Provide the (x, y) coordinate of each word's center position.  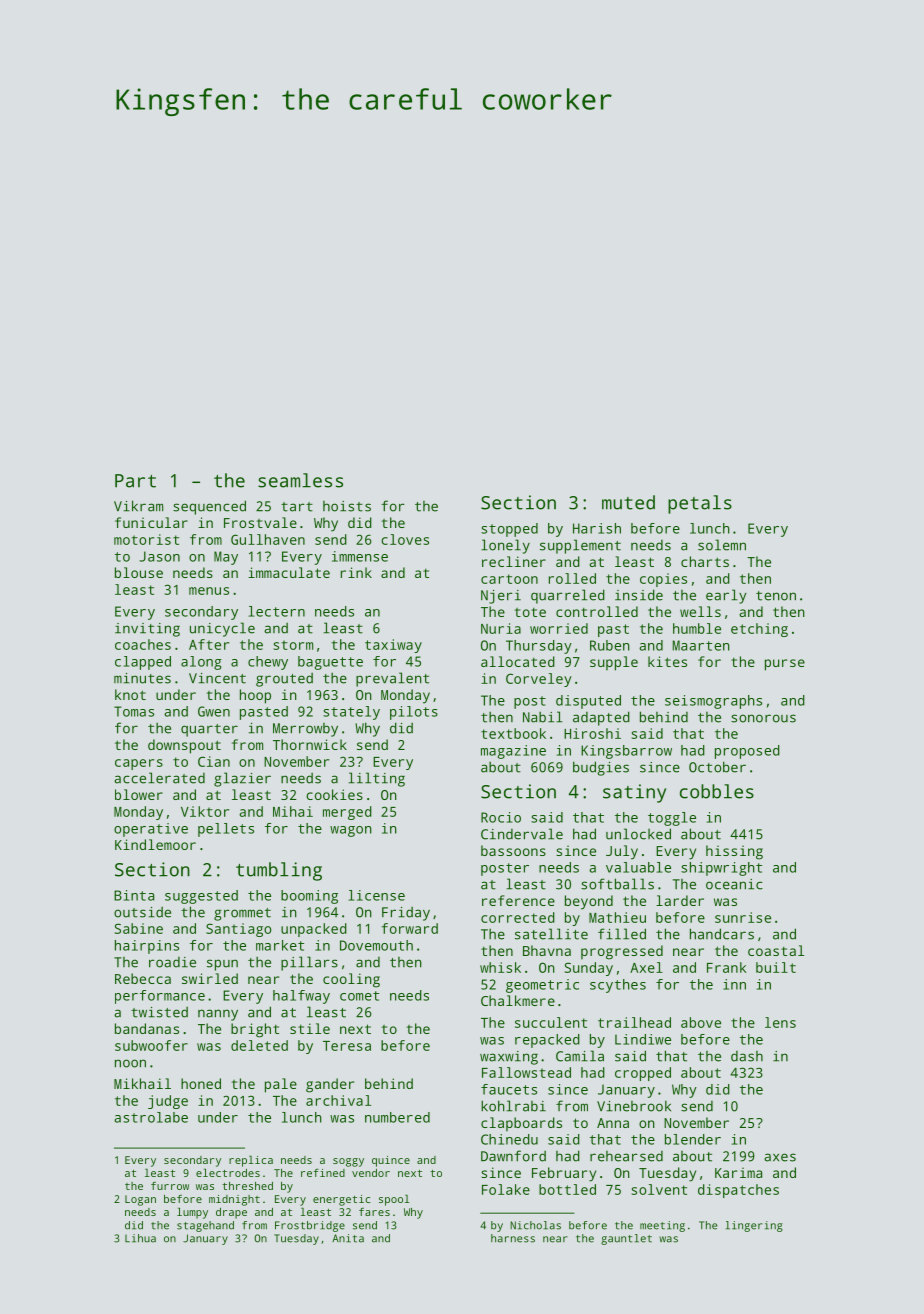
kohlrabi (513, 1106)
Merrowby (305, 730)
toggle (672, 819)
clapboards (521, 1124)
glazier (242, 779)
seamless (300, 480)
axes (780, 1157)
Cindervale (522, 834)
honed (201, 1083)
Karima (738, 1172)
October (717, 767)
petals (700, 504)
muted (628, 502)
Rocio (501, 817)
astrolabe (151, 1117)
